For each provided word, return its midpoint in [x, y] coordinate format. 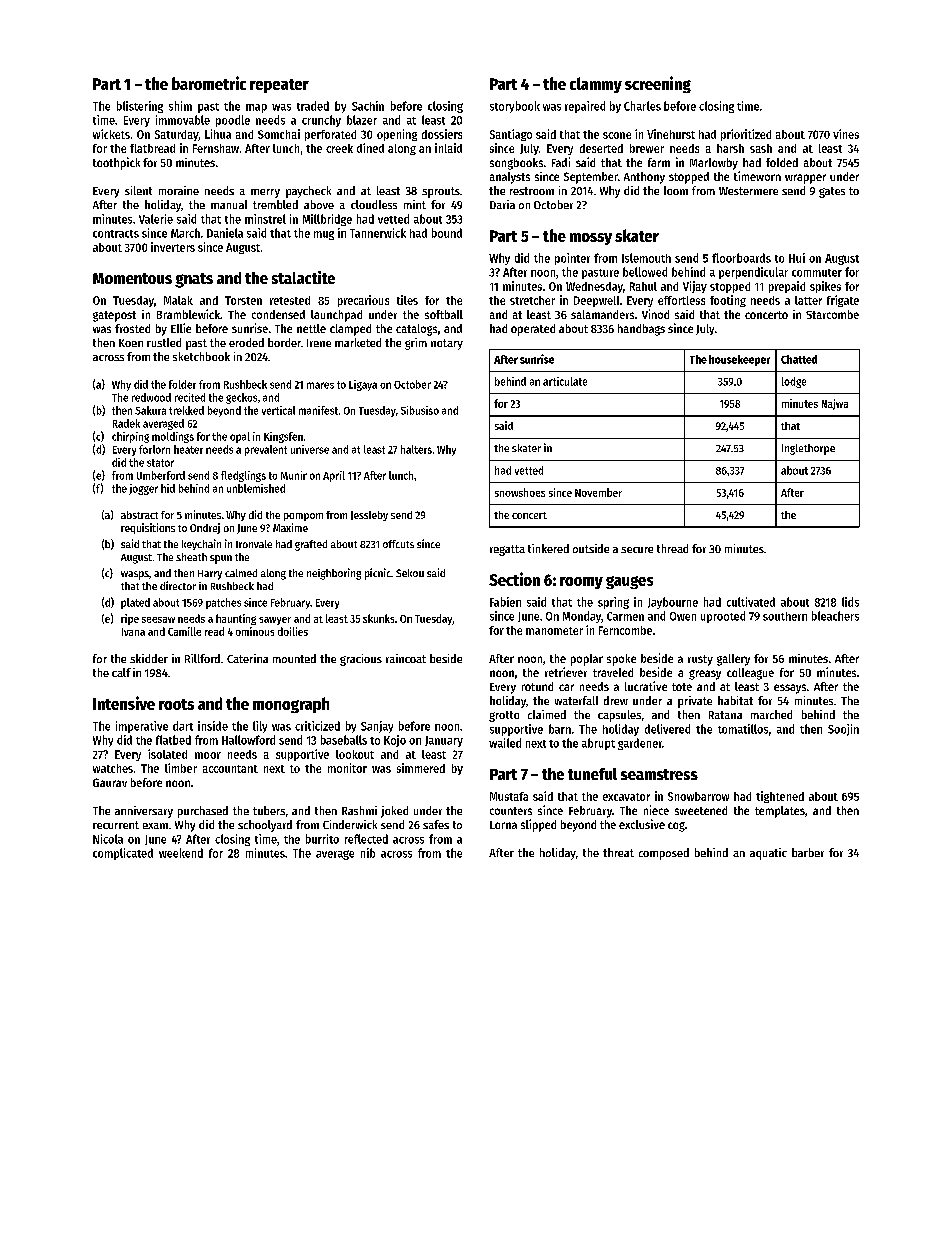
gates [832, 192]
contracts [116, 234]
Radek [126, 423]
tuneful [592, 774]
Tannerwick [378, 233]
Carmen [625, 616]
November [598, 492]
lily [260, 727]
